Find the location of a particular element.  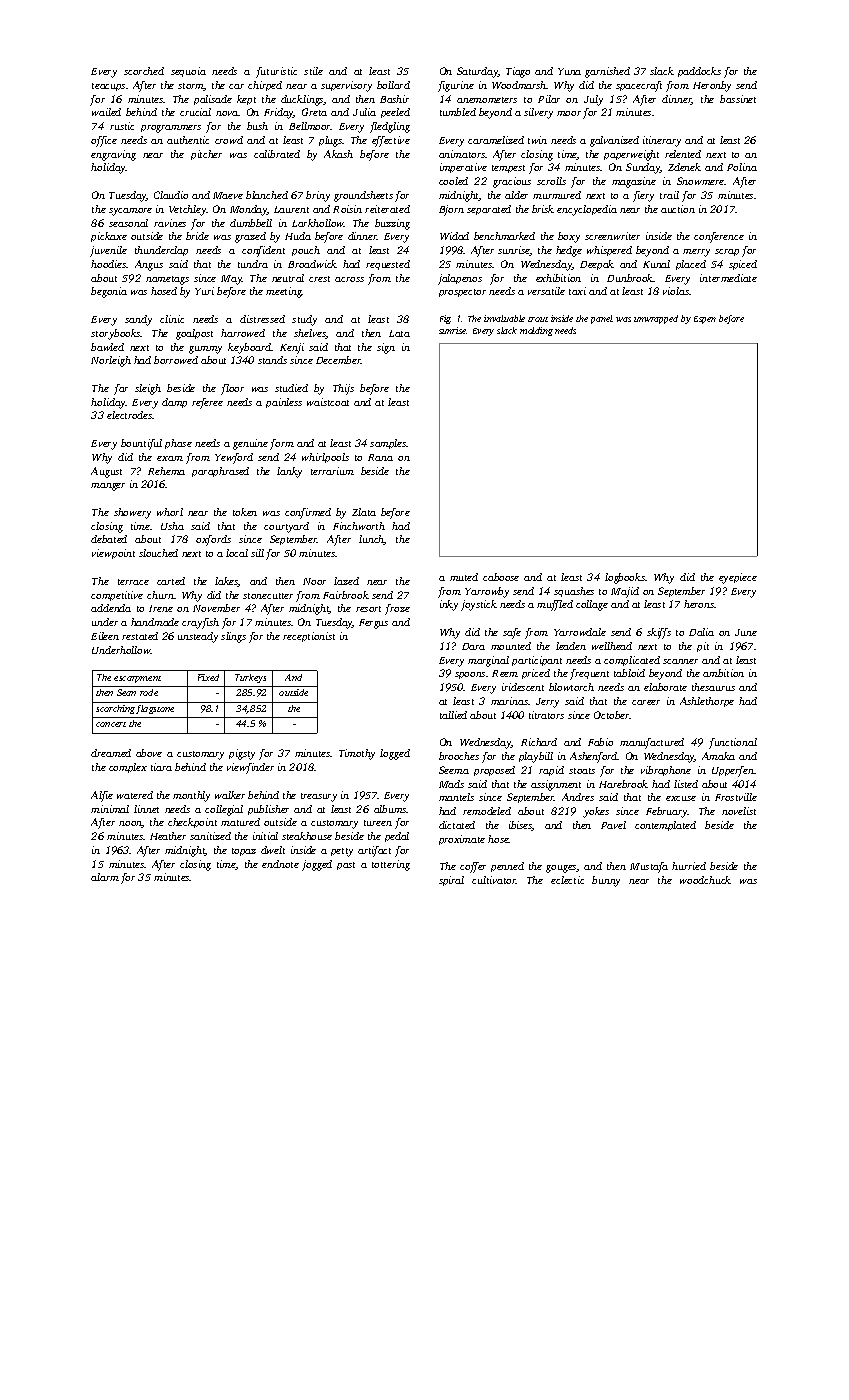

Tiago is located at coordinates (518, 72).
